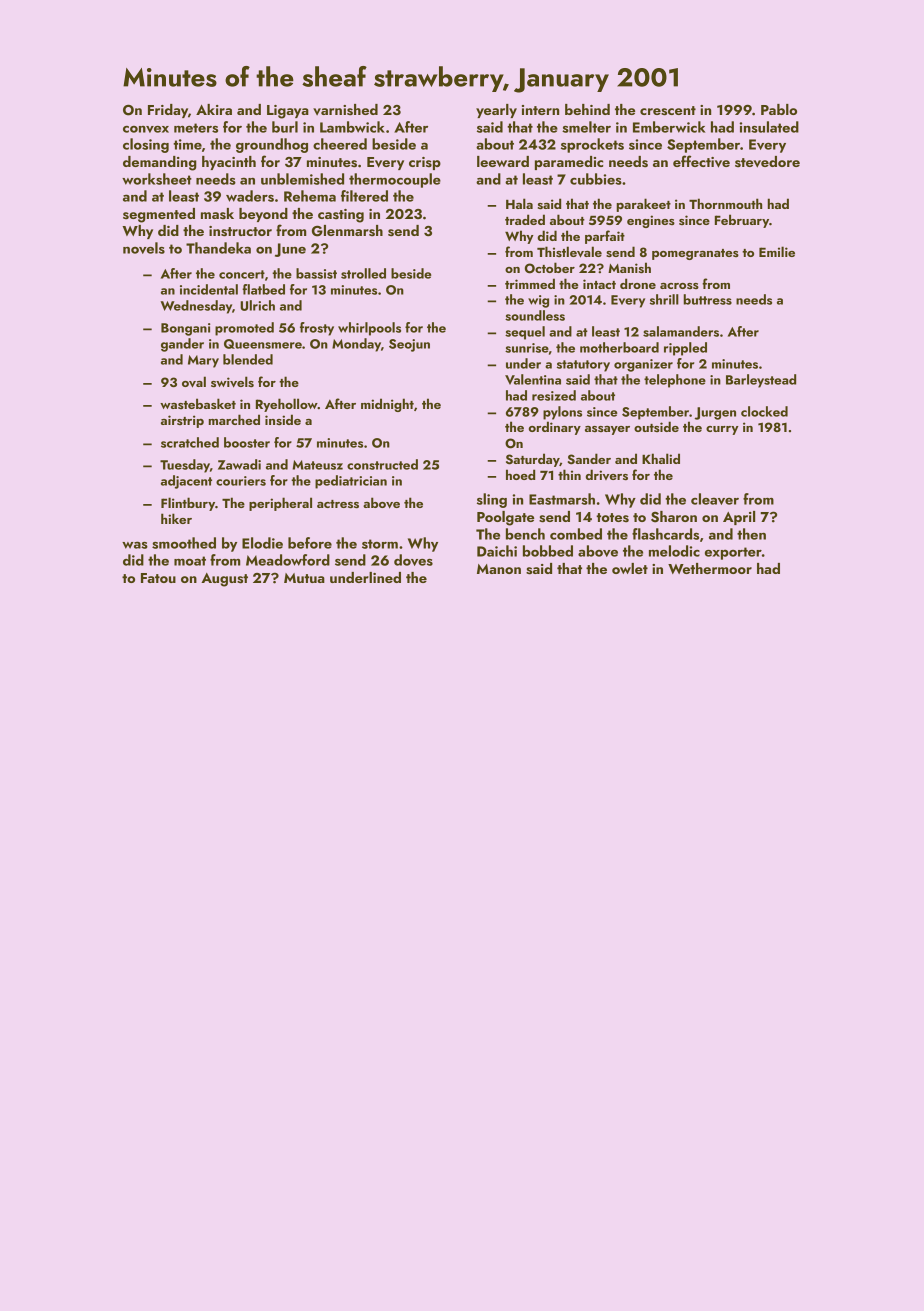  I want to click on Thornmouth, so click(725, 203).
